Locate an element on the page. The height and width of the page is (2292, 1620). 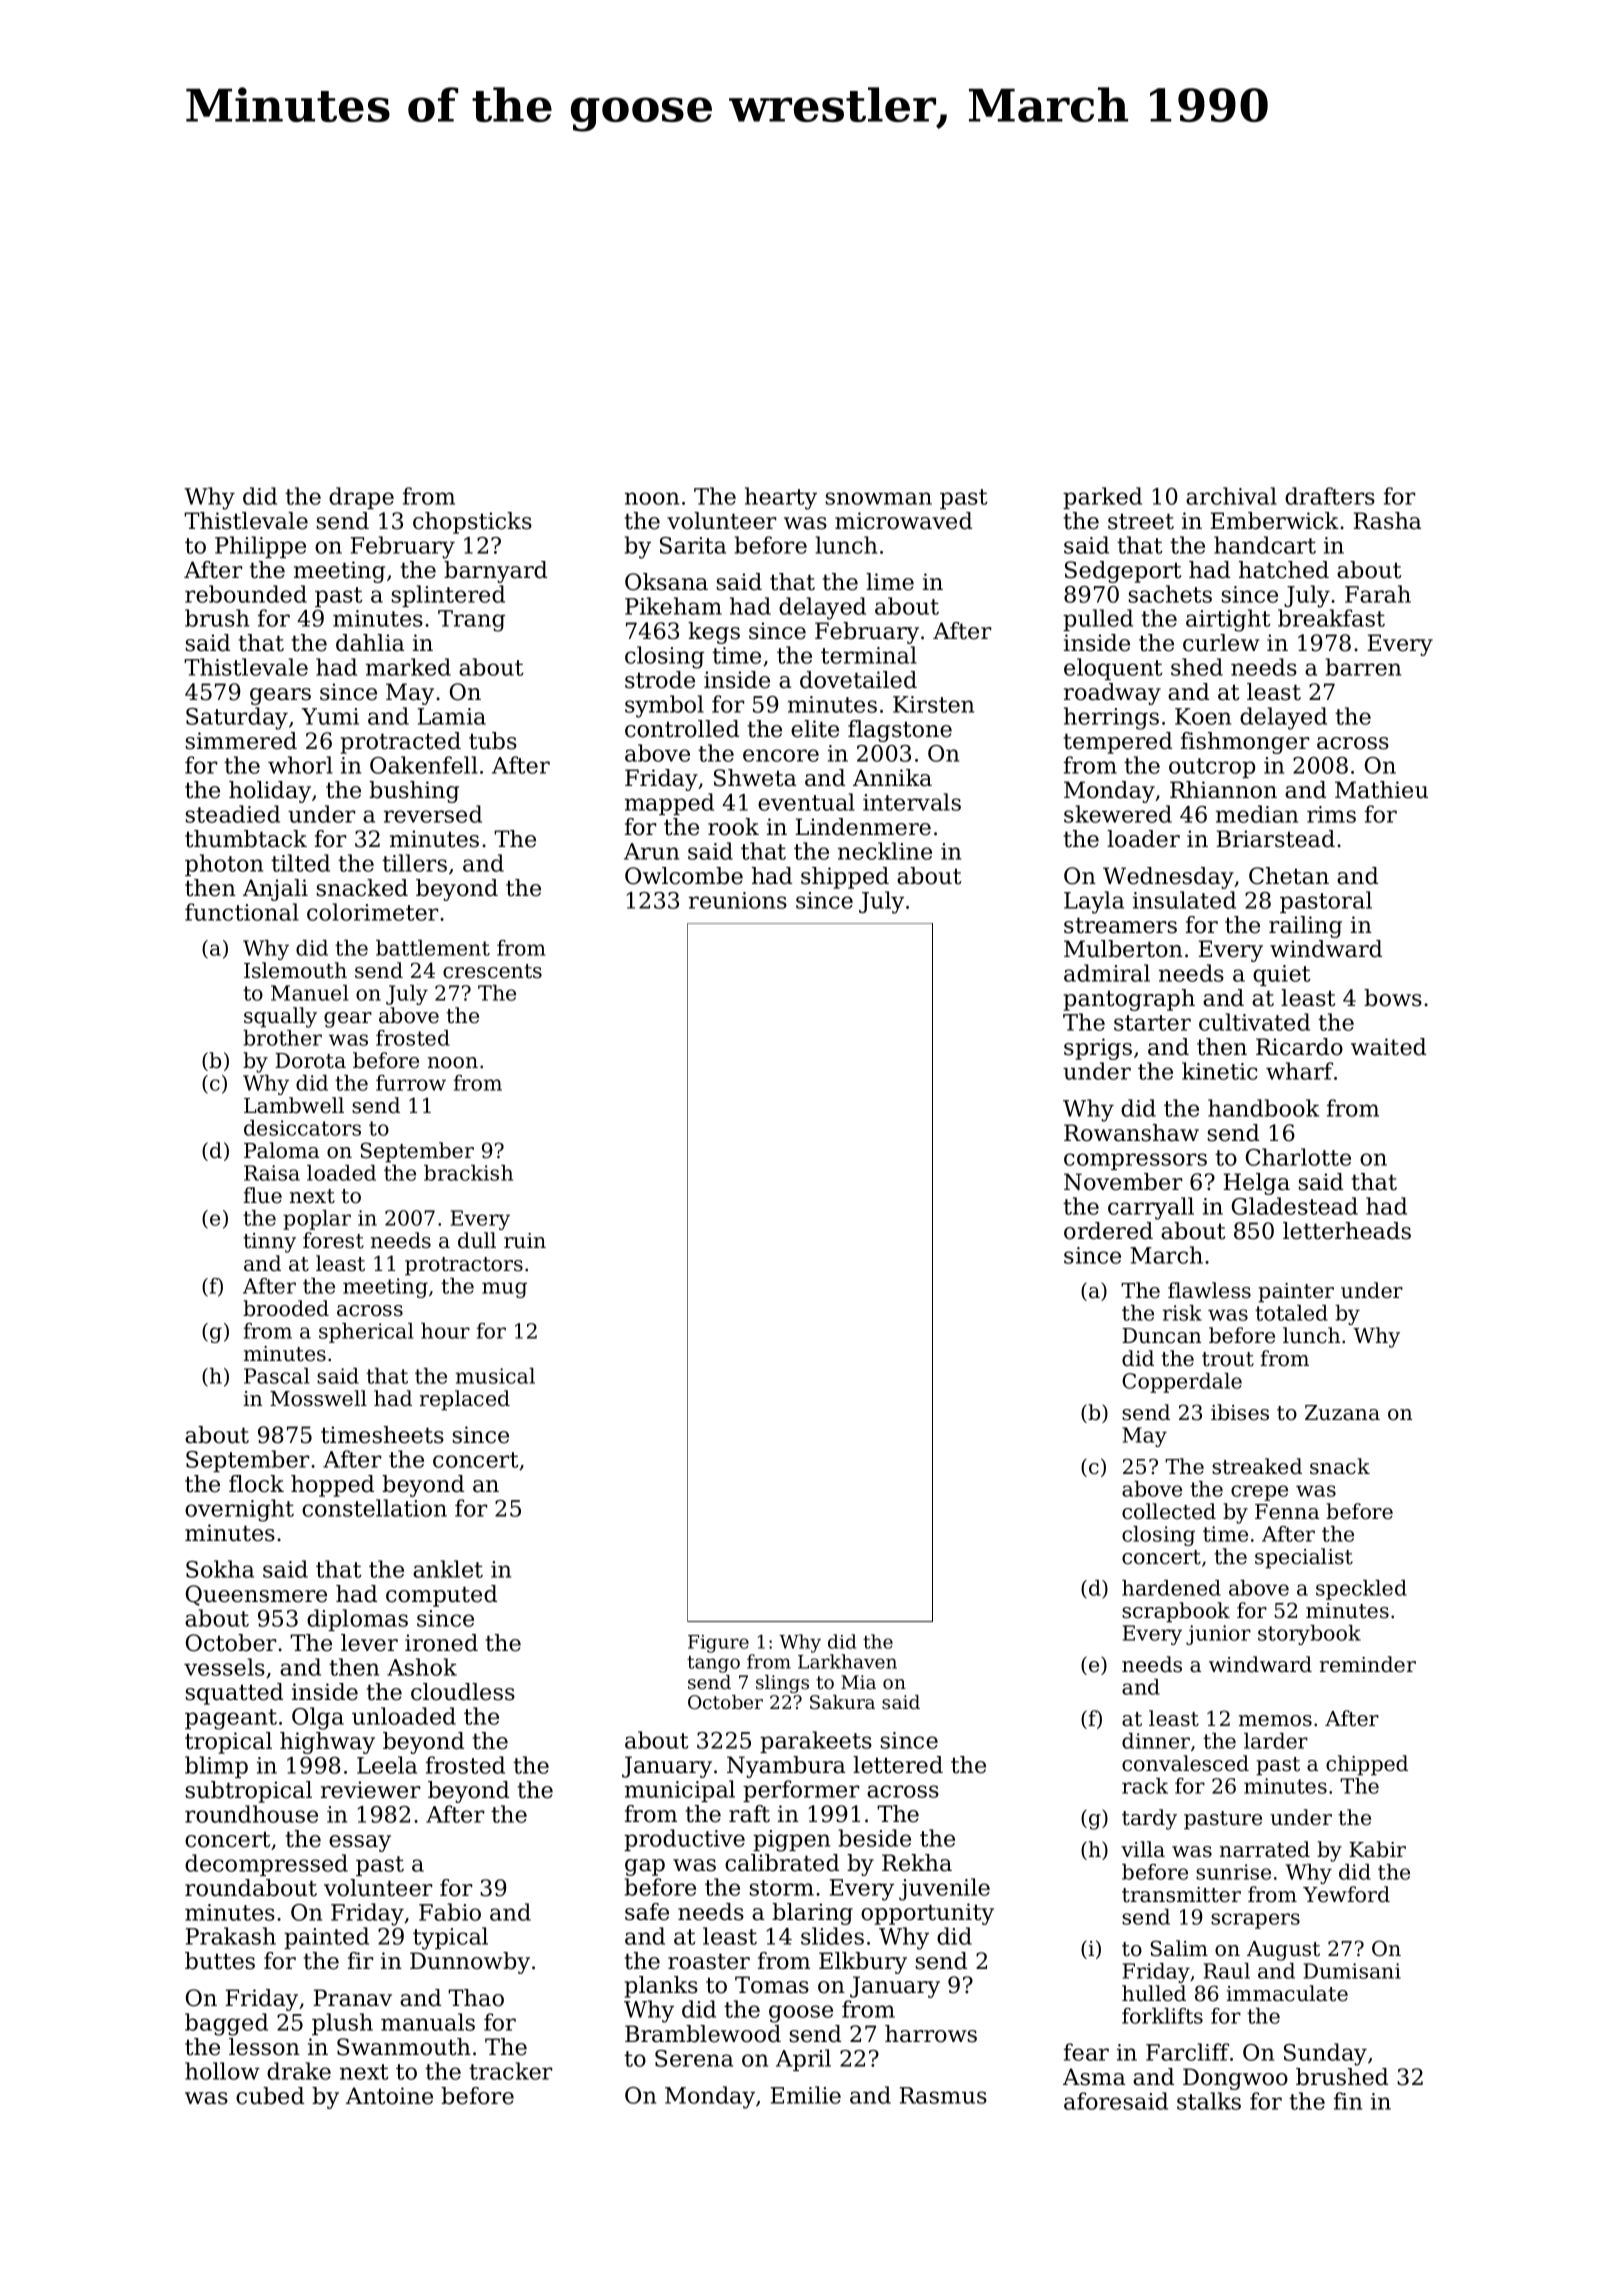
lime is located at coordinates (890, 582).
